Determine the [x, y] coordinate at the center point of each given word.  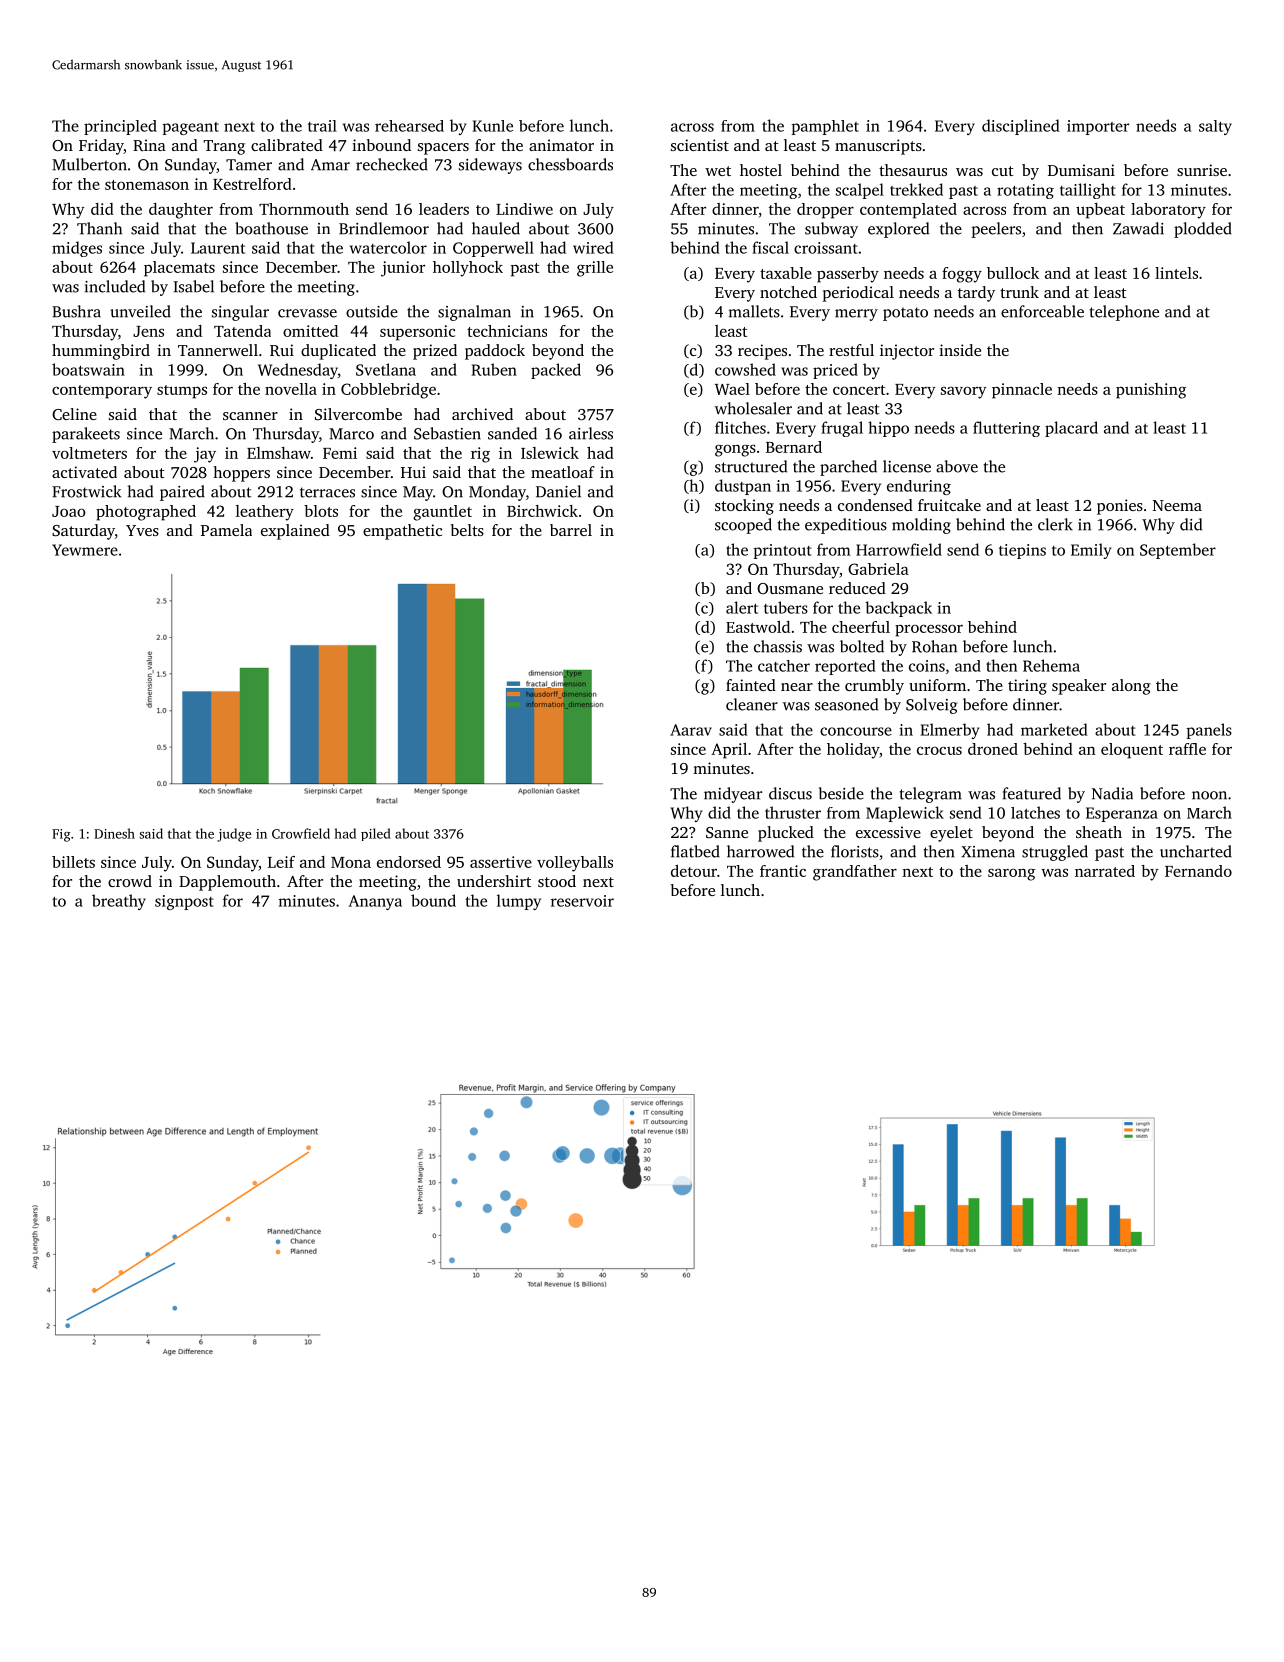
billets [73, 862]
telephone [1124, 313]
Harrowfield [899, 549]
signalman [474, 313]
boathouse [271, 228]
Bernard [794, 447]
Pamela [226, 530]
